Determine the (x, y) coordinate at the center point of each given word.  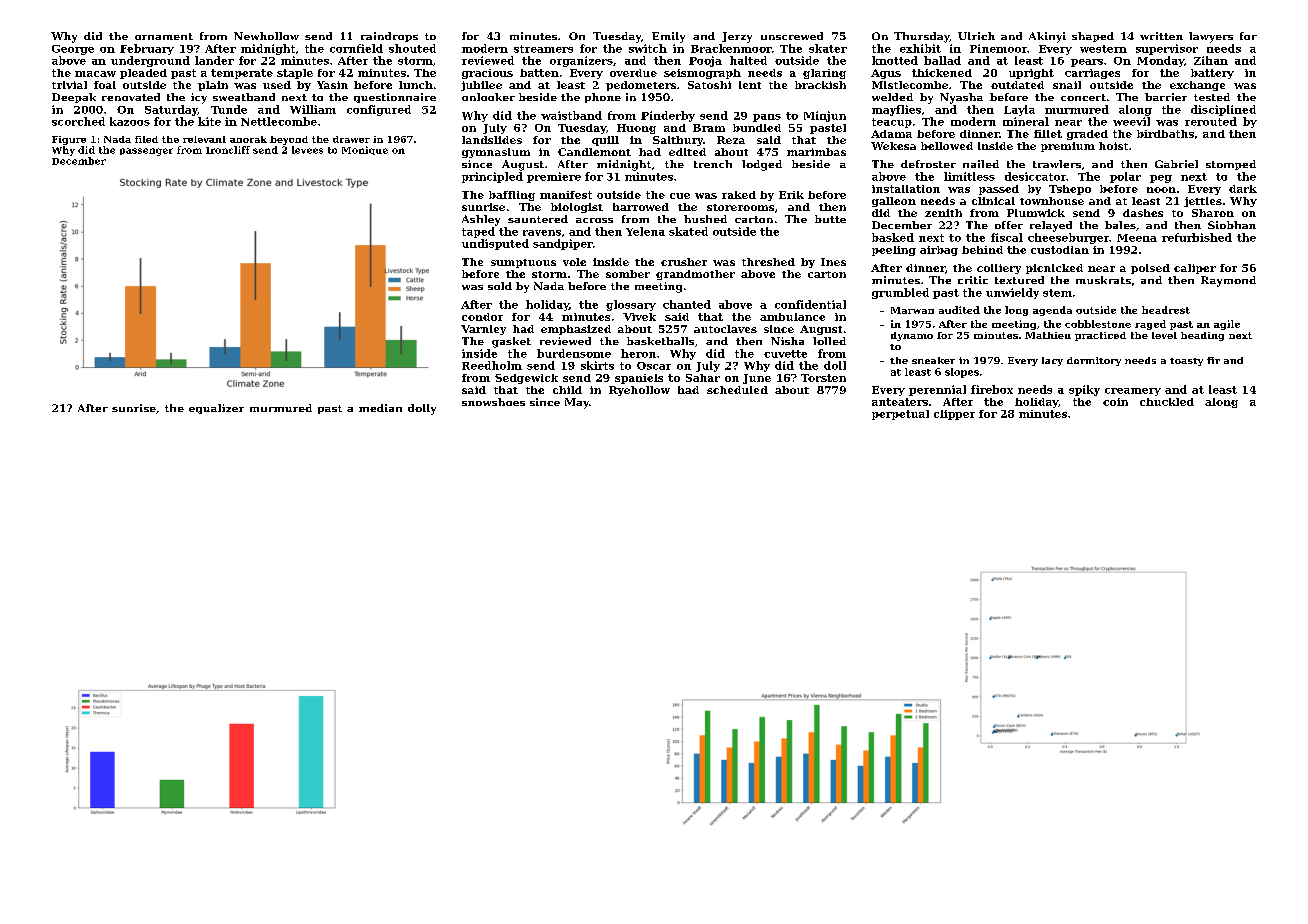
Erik (791, 195)
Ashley (481, 220)
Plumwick (1036, 213)
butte (830, 219)
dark (1243, 189)
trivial (69, 85)
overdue (633, 73)
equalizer (216, 409)
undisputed (495, 244)
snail (1067, 85)
